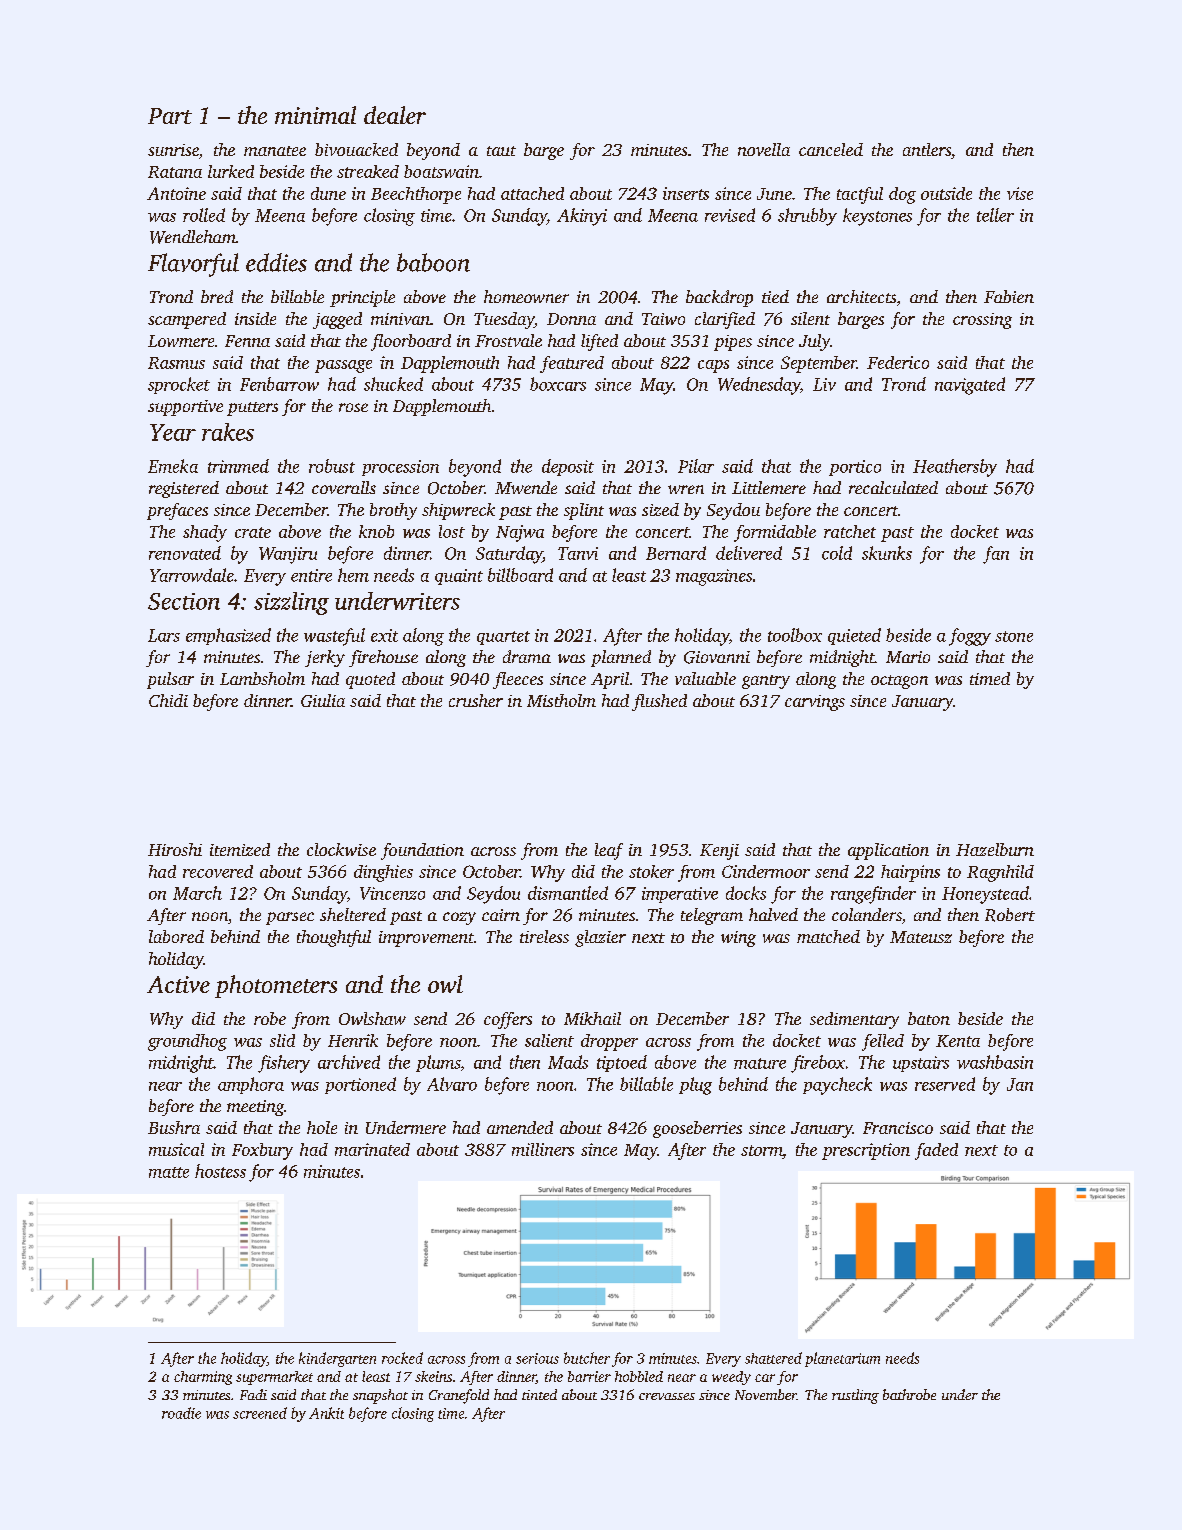 This document has height=1530, width=1182. What do you see at coordinates (543, 1149) in the document?
I see `milliners` at bounding box center [543, 1149].
